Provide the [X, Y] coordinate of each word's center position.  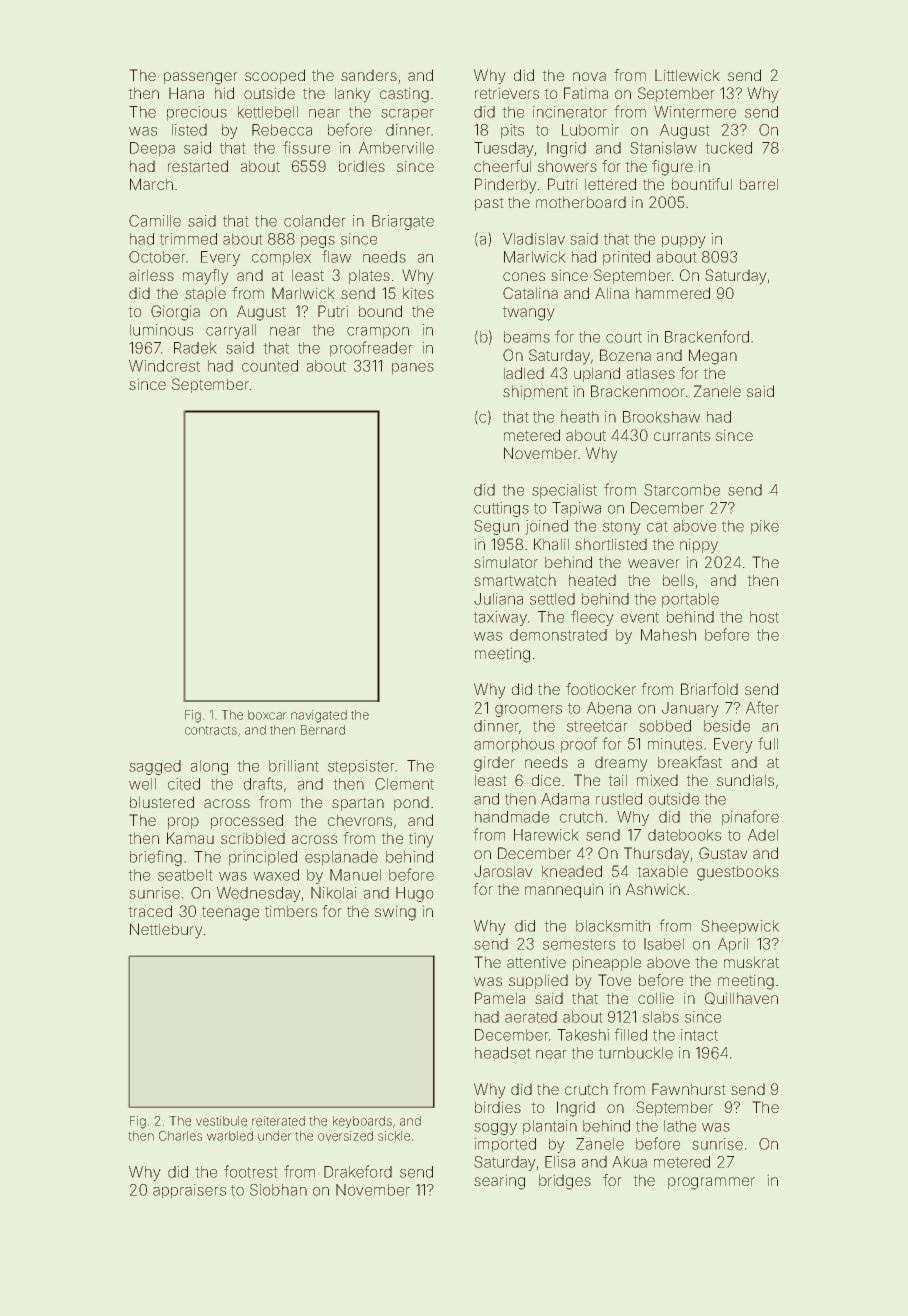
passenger [201, 78]
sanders [369, 75]
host [764, 617]
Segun [496, 527]
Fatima [586, 93]
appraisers [189, 1191]
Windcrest [164, 366]
